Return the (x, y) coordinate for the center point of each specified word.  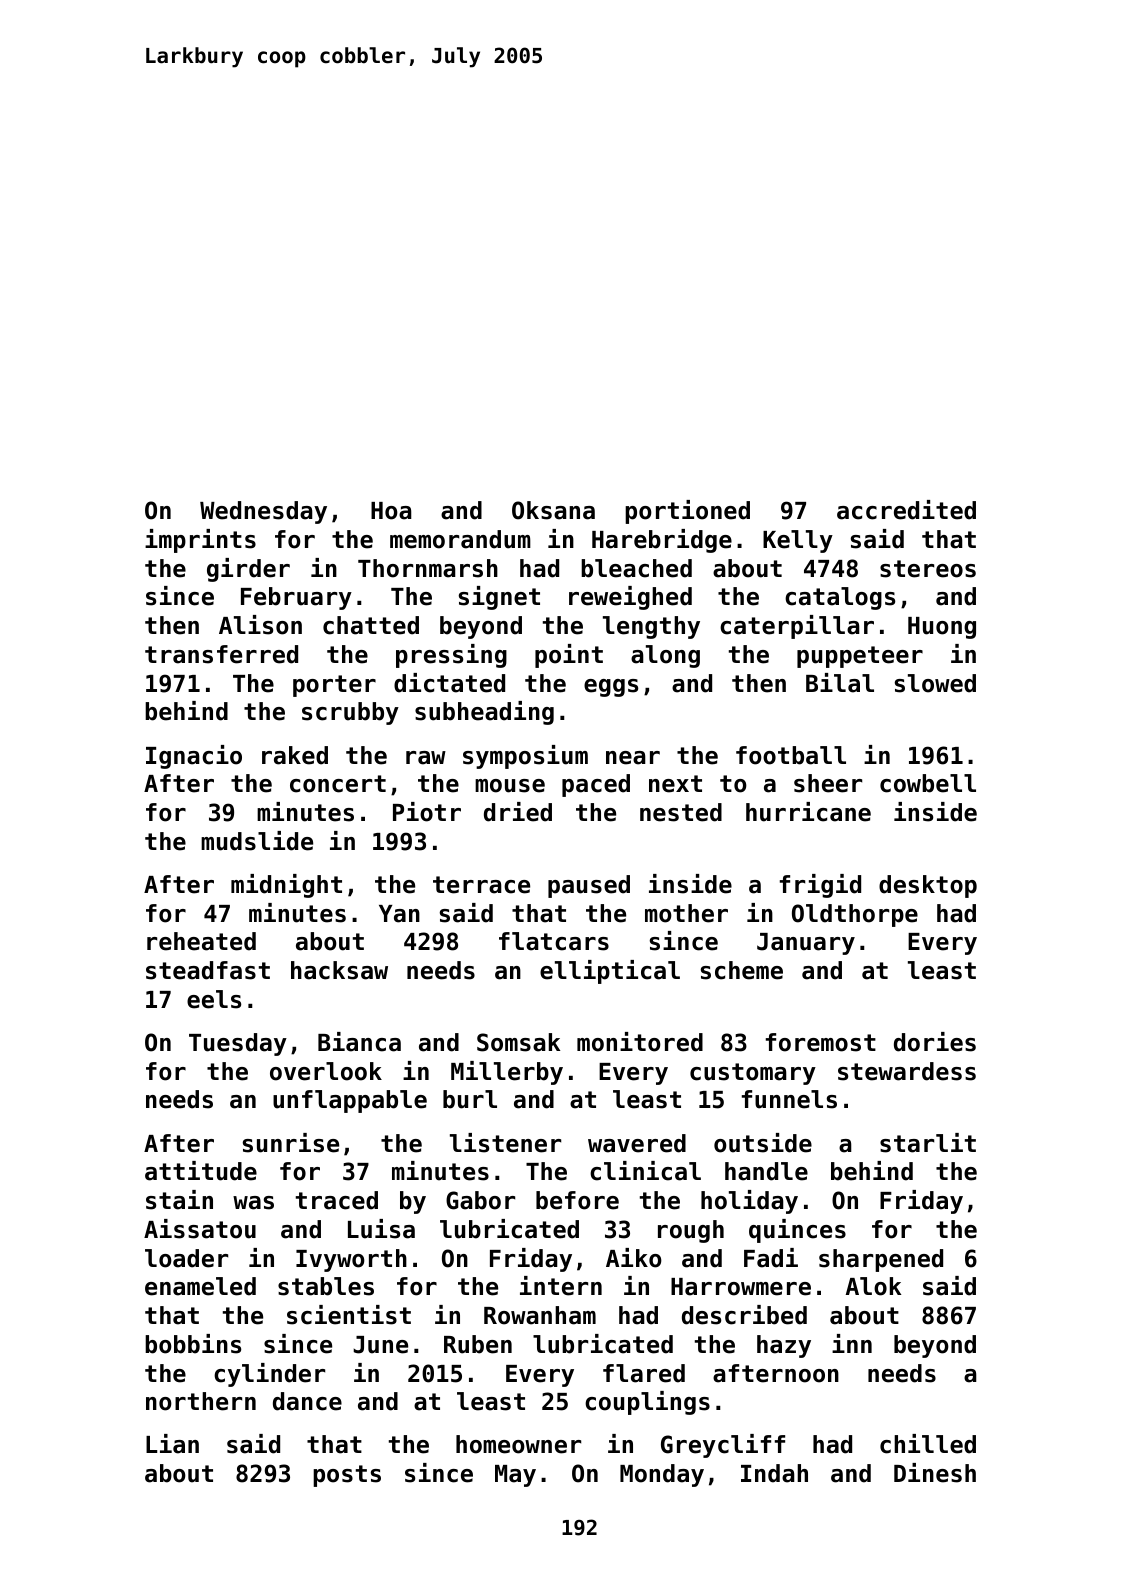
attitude (201, 1171)
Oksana (553, 510)
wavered (637, 1143)
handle (766, 1171)
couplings (647, 1403)
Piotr (427, 812)
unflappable (350, 1101)
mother (686, 913)
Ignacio (194, 757)
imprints (200, 541)
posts (347, 1476)
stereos (928, 569)
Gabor (480, 1200)
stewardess (907, 1071)
